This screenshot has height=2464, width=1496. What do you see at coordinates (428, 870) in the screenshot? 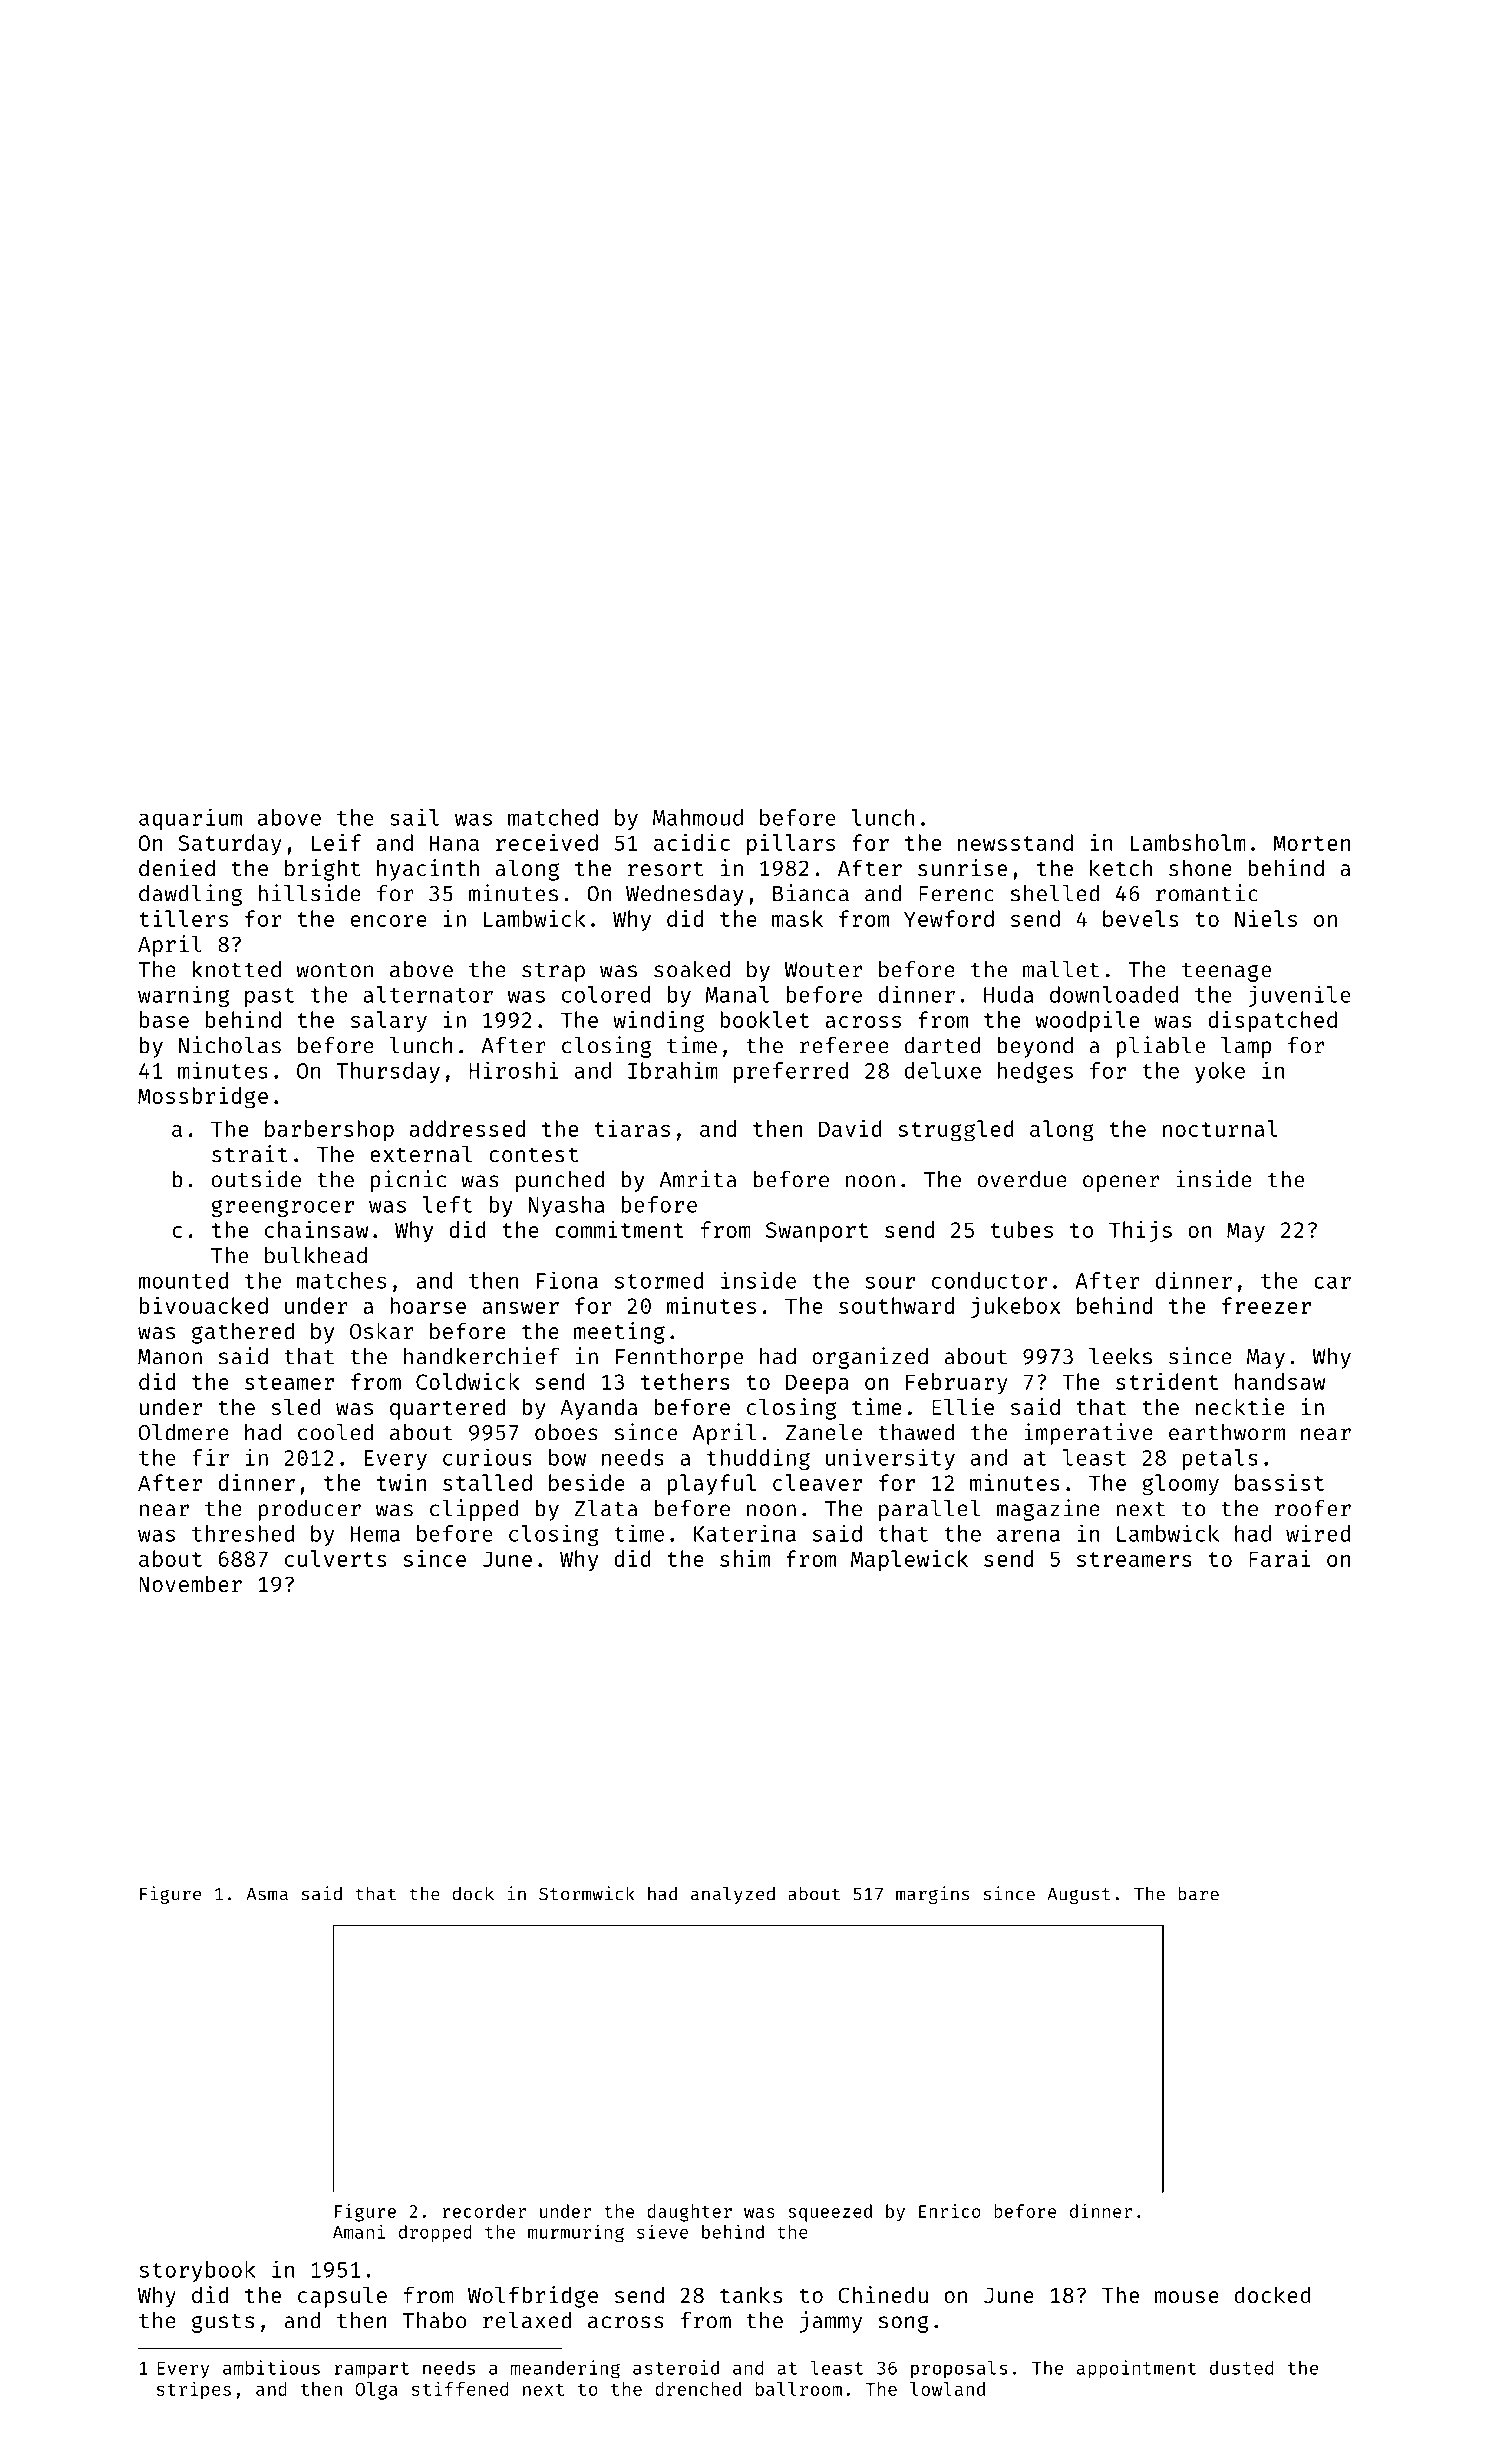
I see `hyacinth` at bounding box center [428, 870].
